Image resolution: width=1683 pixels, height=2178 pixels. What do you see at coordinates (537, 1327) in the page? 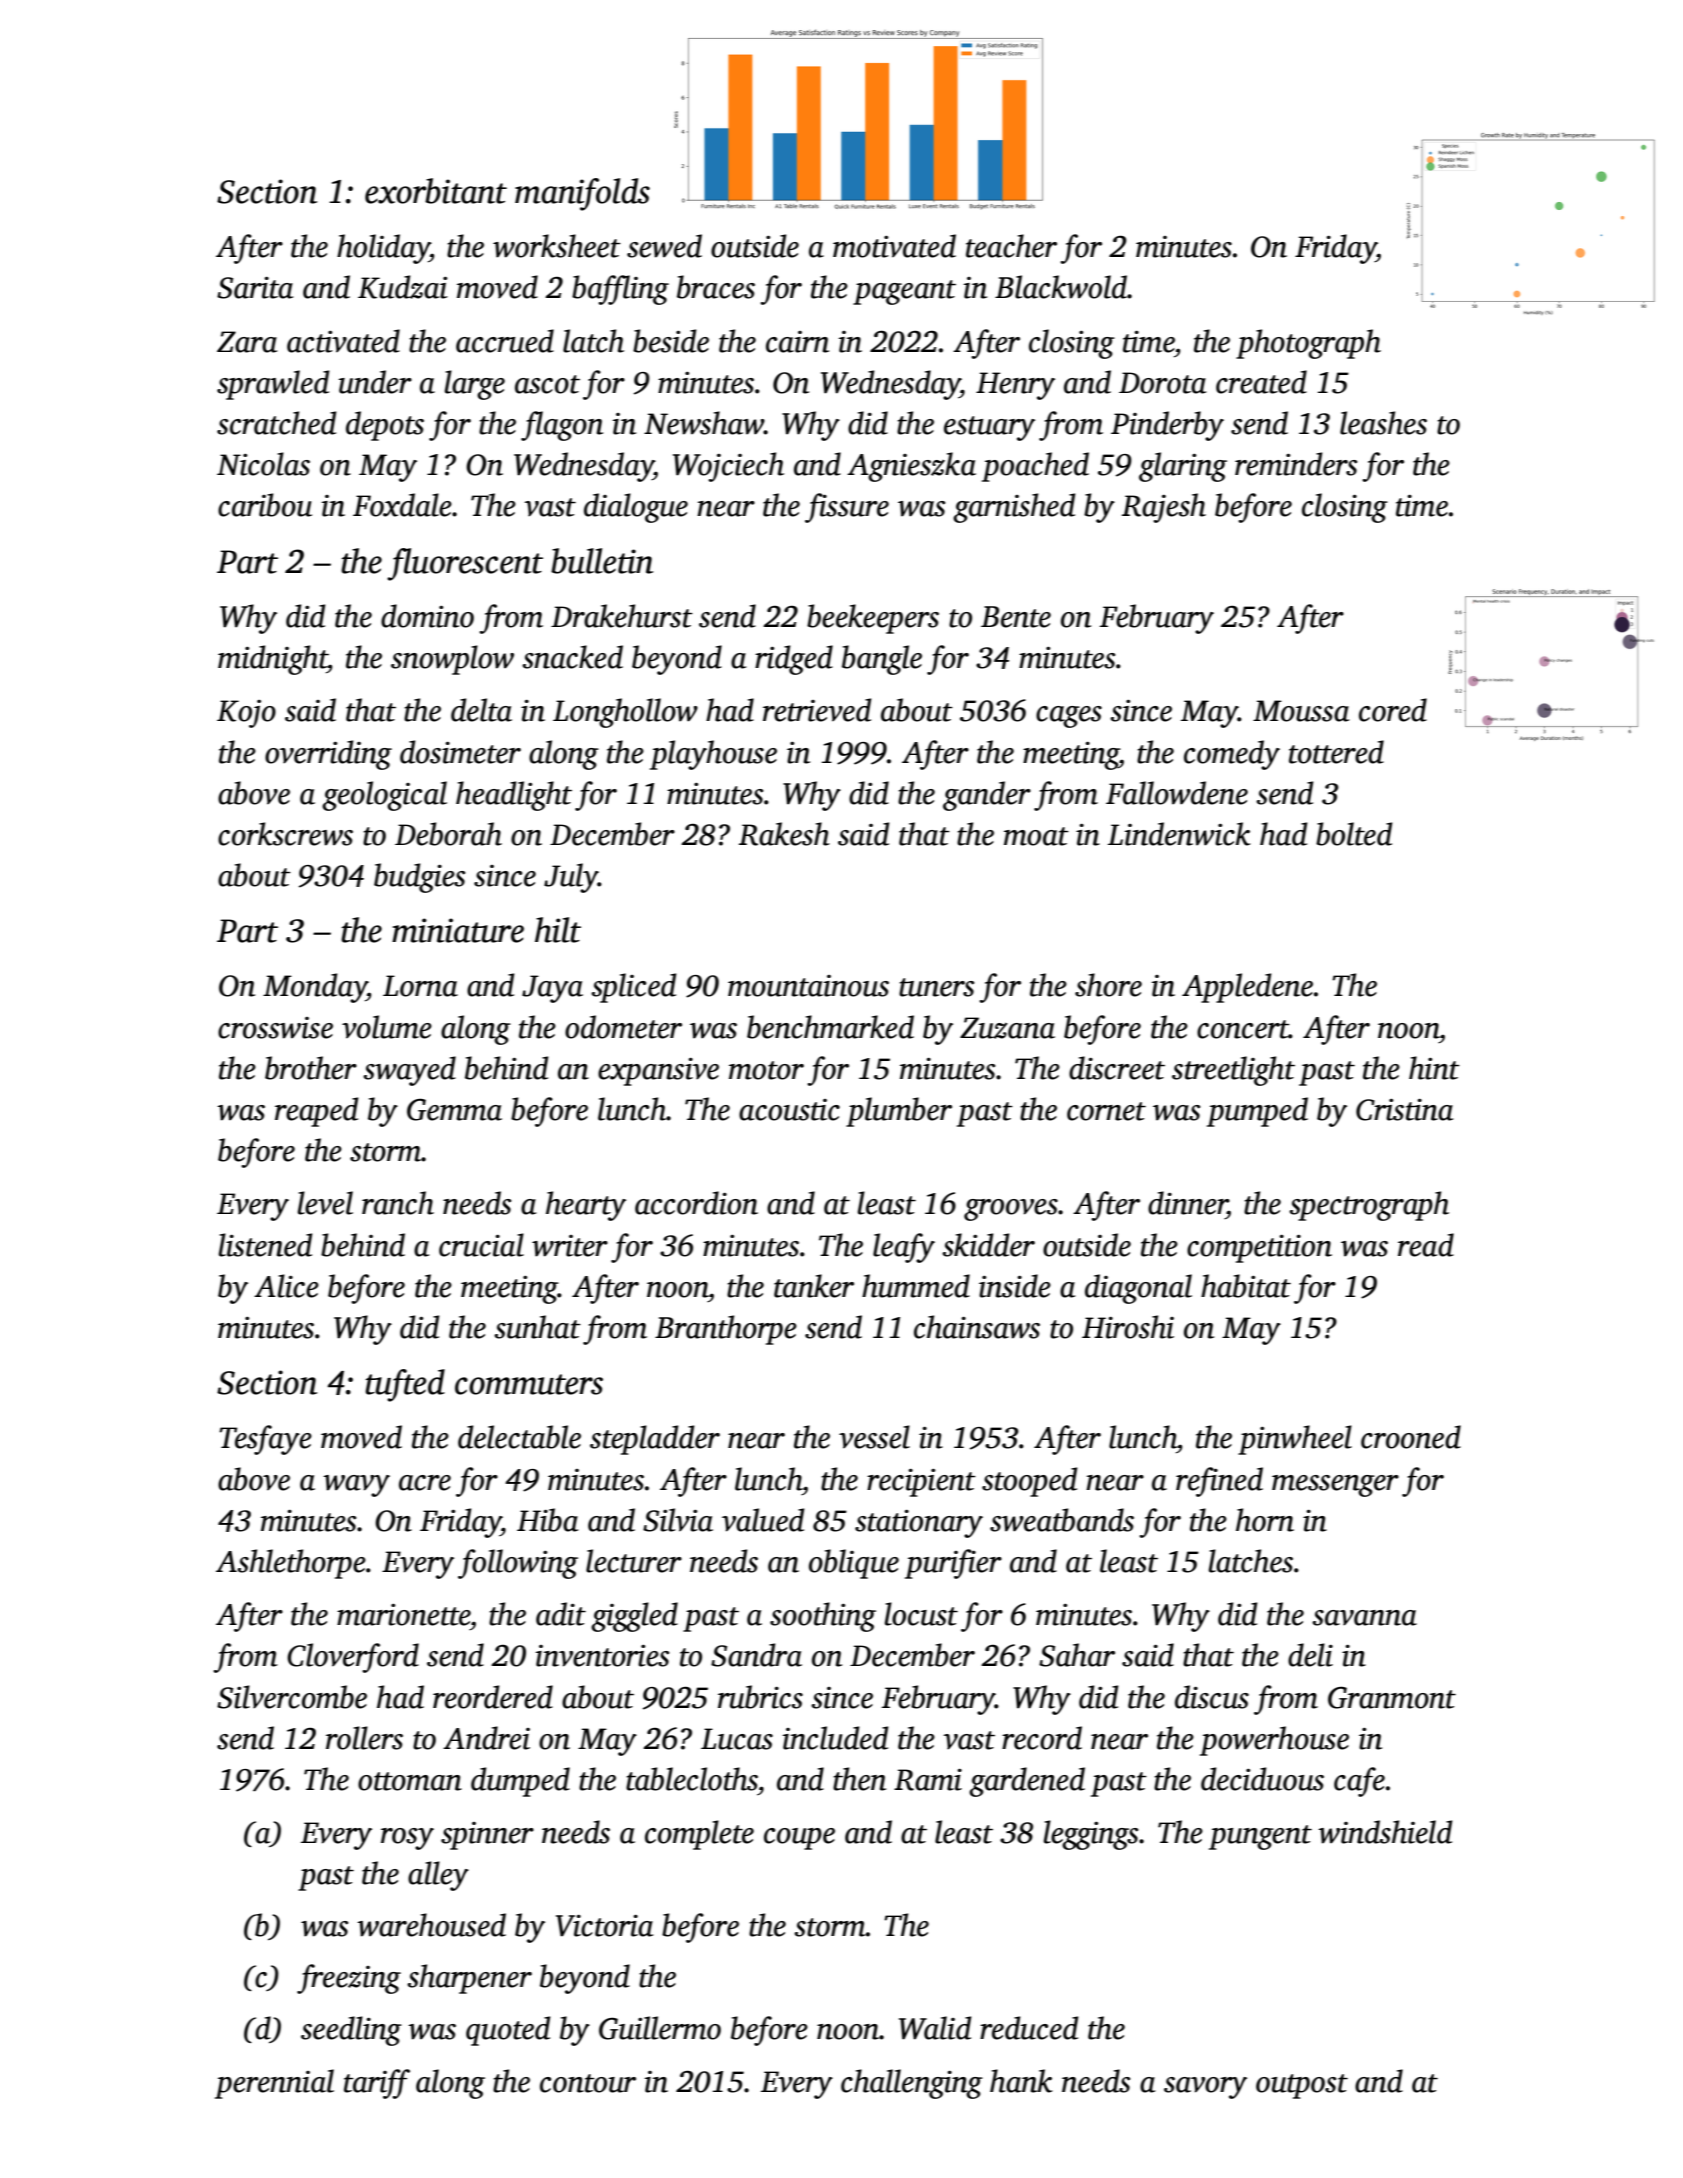
I see `sunhat` at bounding box center [537, 1327].
